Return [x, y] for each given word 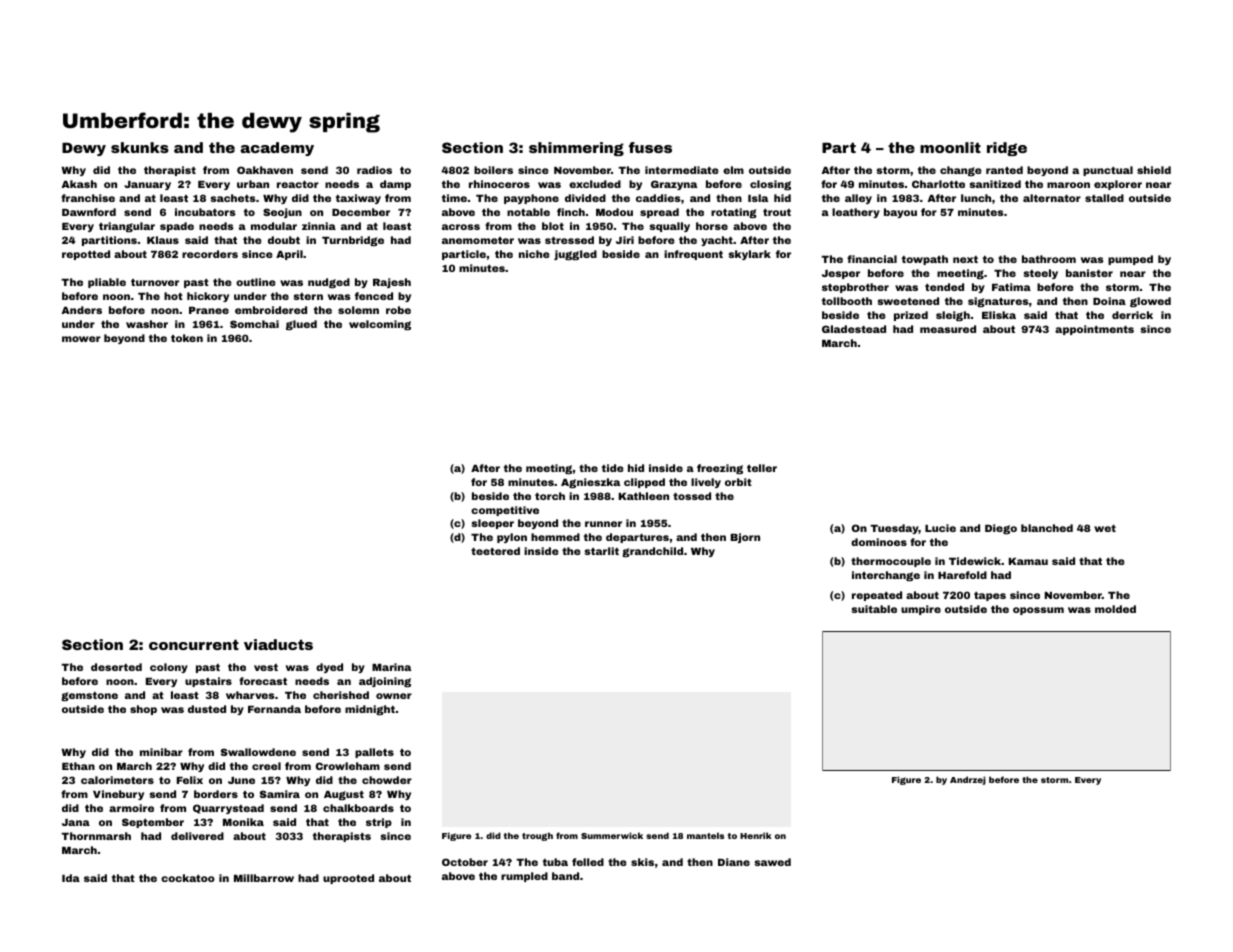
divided [585, 198]
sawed [772, 862]
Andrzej [968, 780]
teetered [495, 551]
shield [1154, 170]
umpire [921, 610]
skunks [140, 147]
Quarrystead [228, 809]
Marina [391, 667]
